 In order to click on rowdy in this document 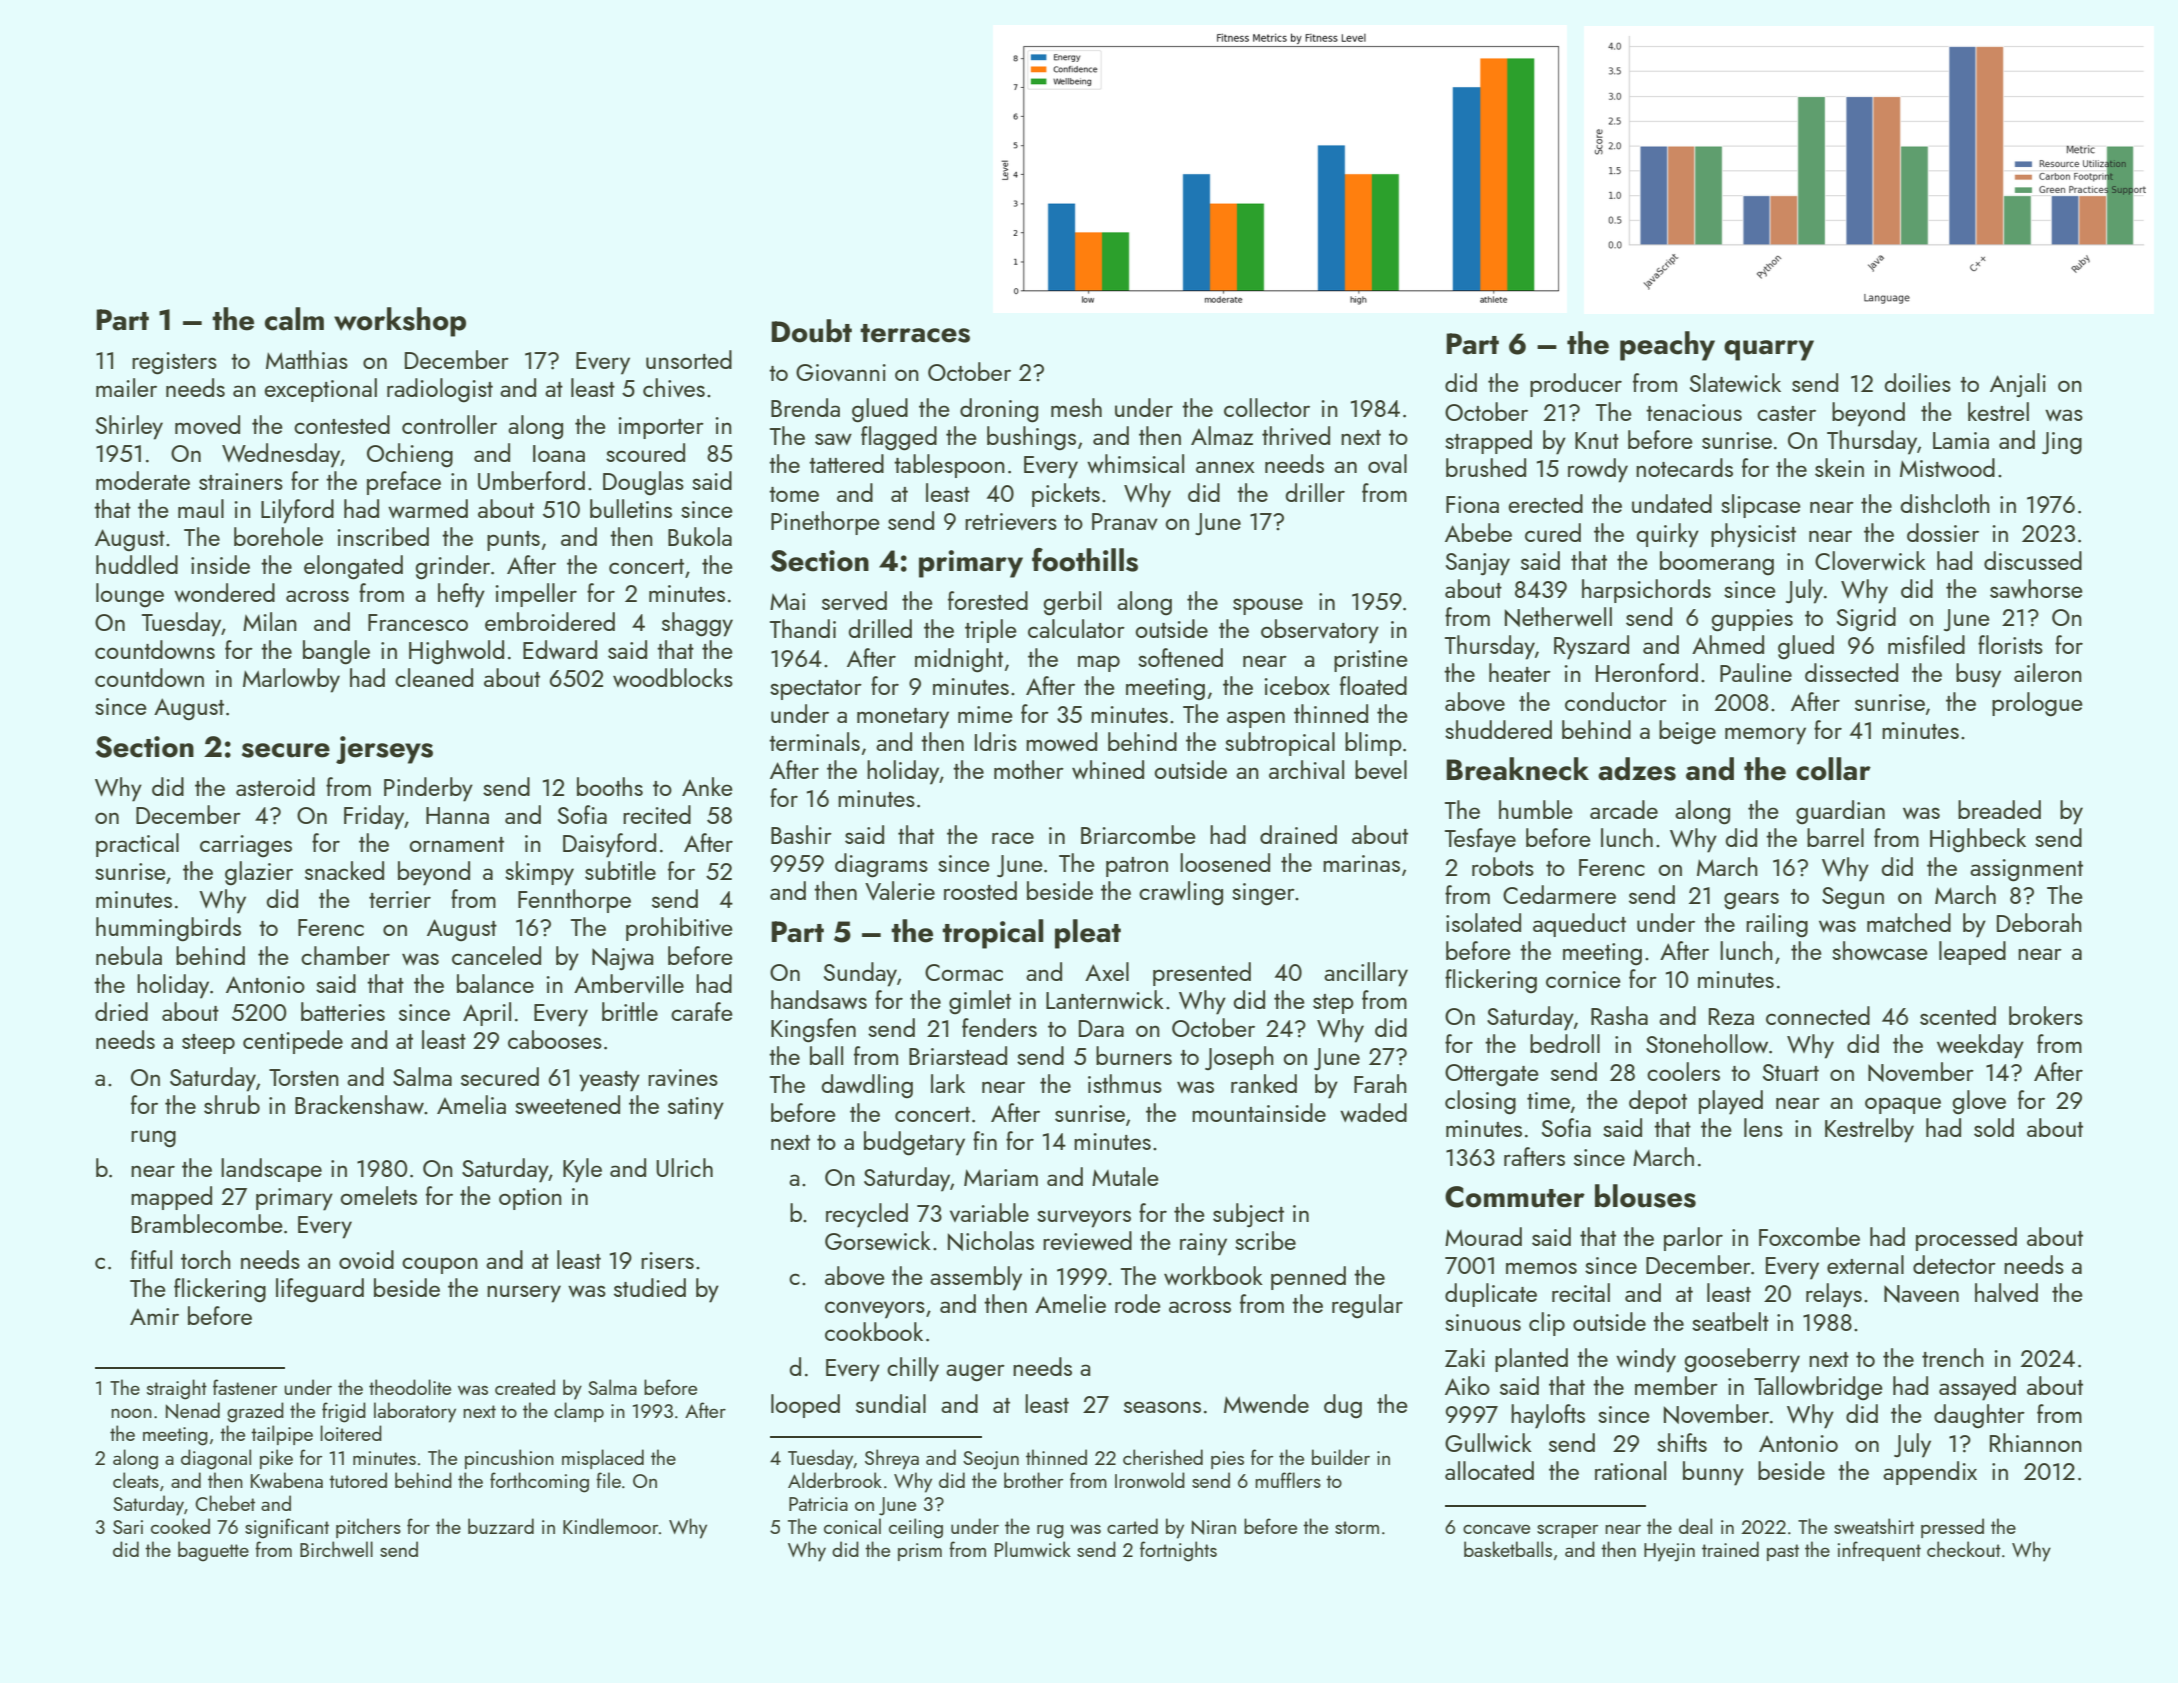, I will do `click(1598, 470)`.
